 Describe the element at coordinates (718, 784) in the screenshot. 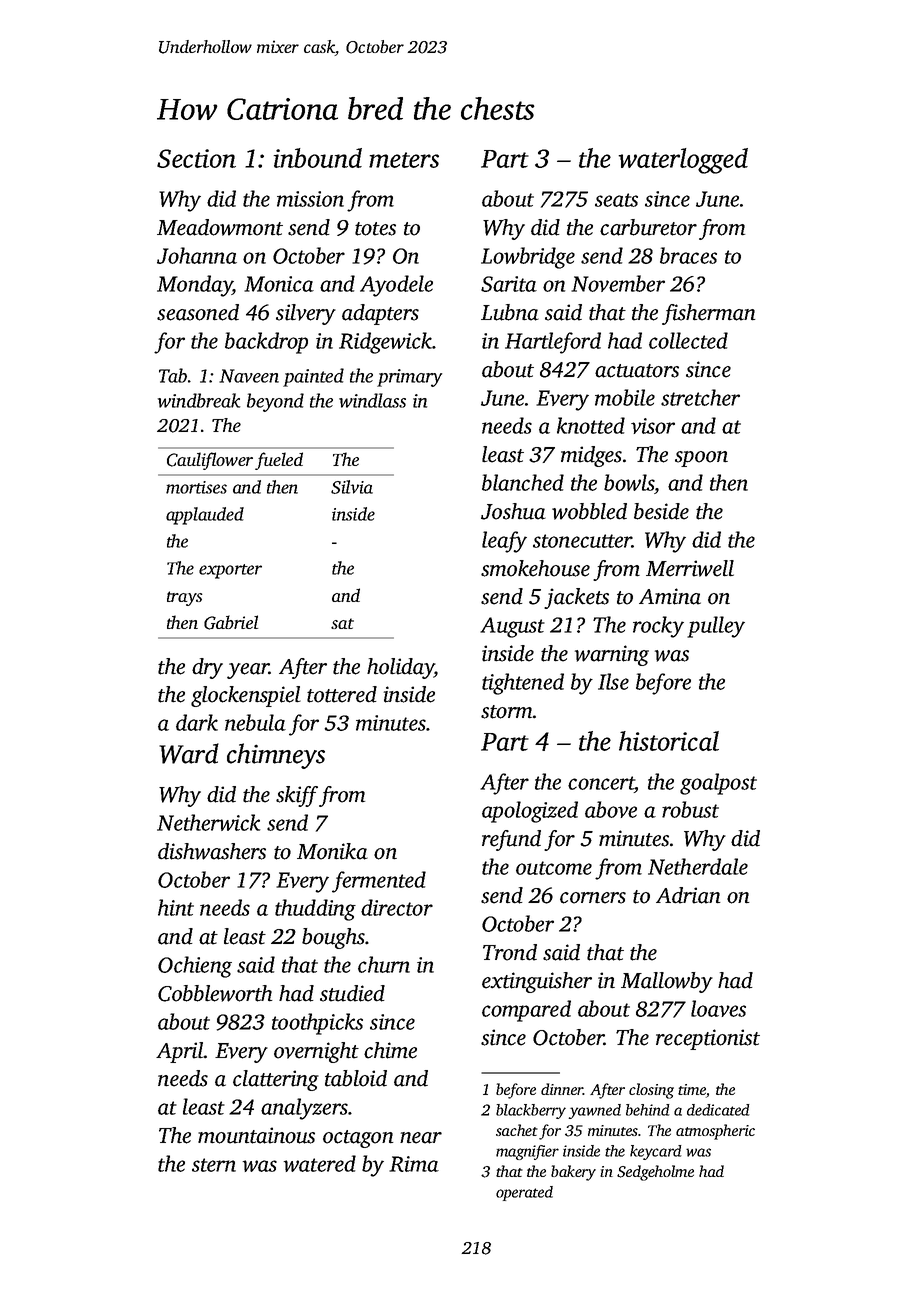

I see `goalpost` at that location.
